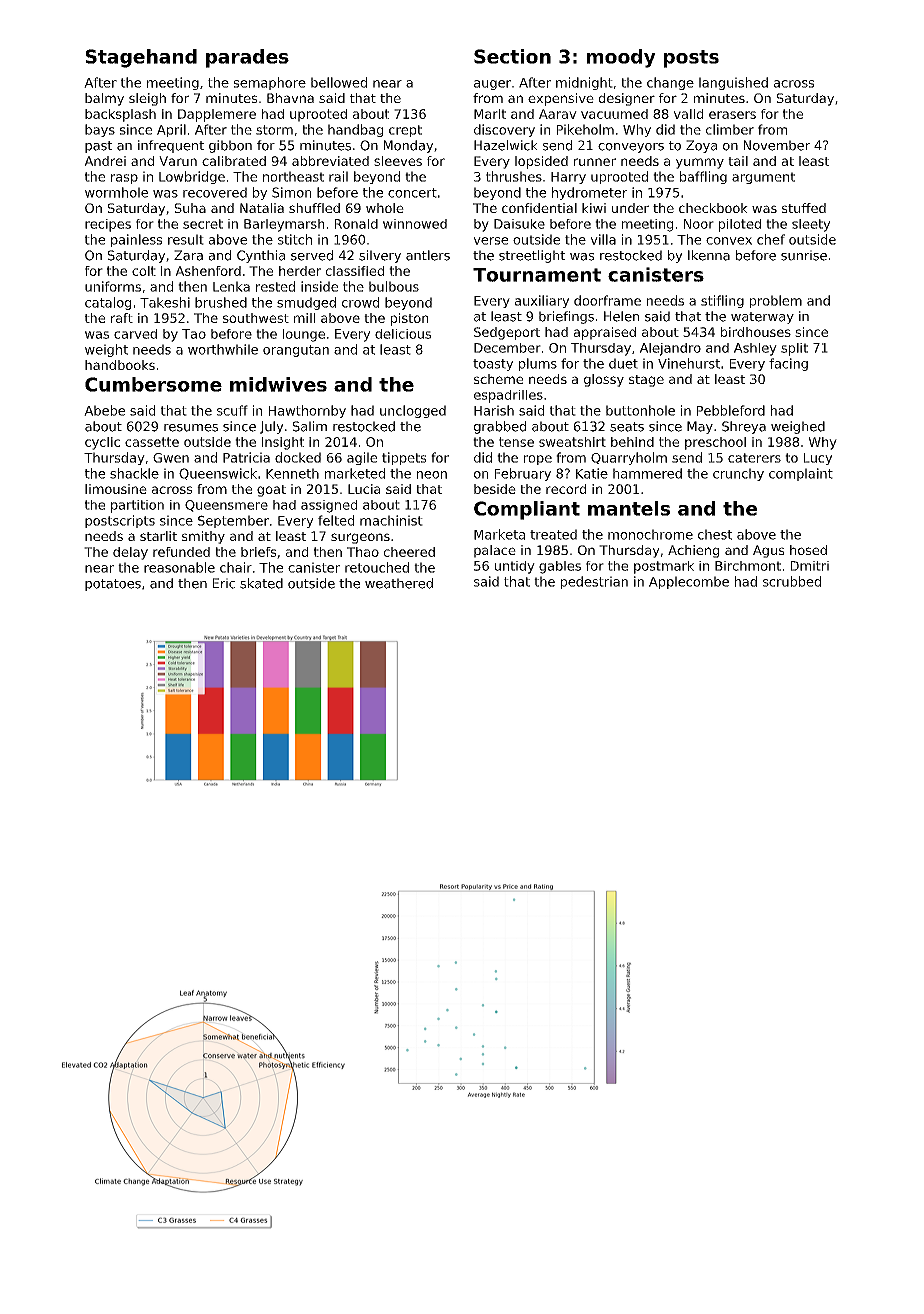 The height and width of the screenshot is (1314, 924). What do you see at coordinates (558, 114) in the screenshot?
I see `Aarav` at bounding box center [558, 114].
